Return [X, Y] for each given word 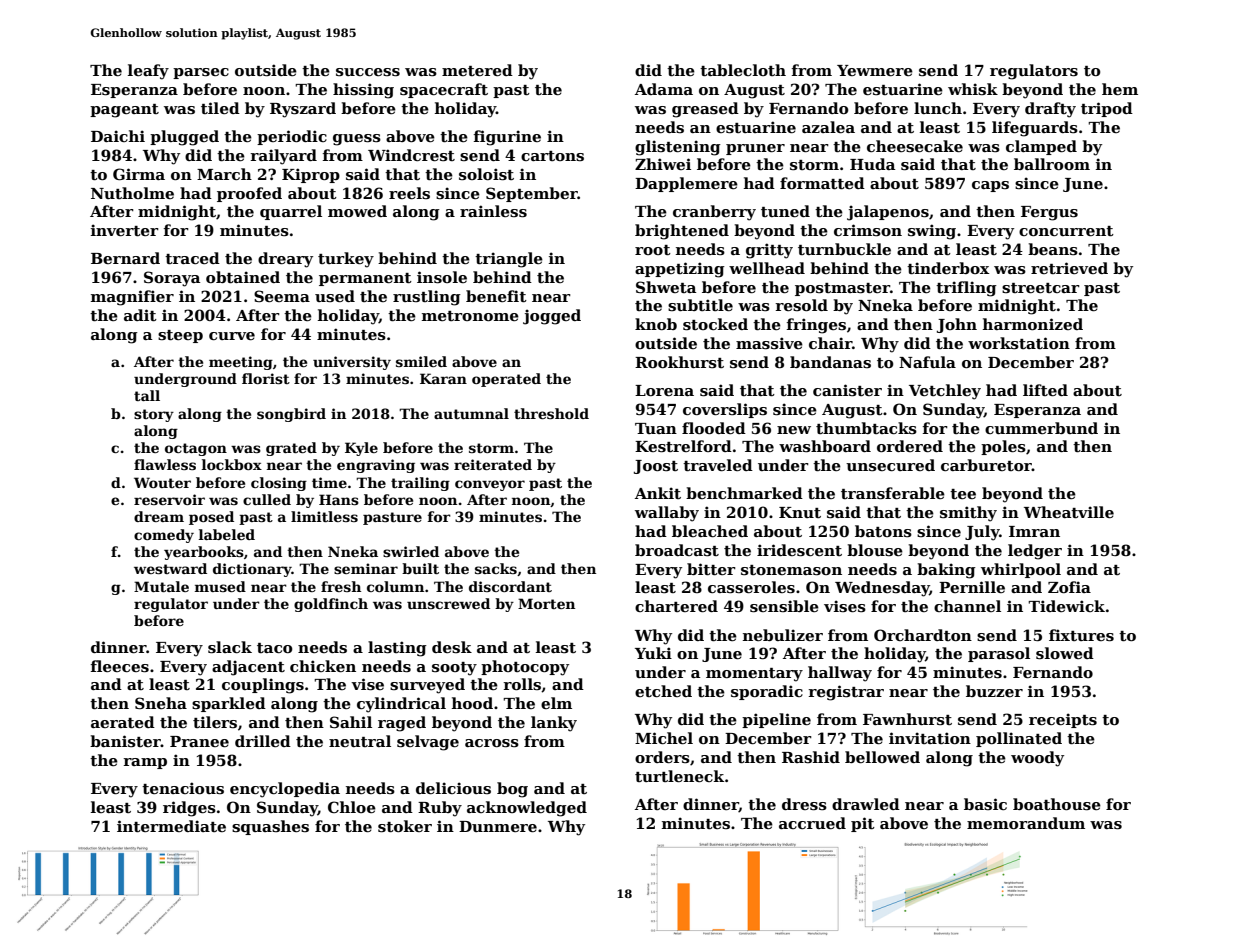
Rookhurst [679, 362]
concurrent [1066, 231]
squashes [270, 827]
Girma [139, 174]
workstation [1019, 343]
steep [180, 336]
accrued [812, 823]
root [653, 250]
